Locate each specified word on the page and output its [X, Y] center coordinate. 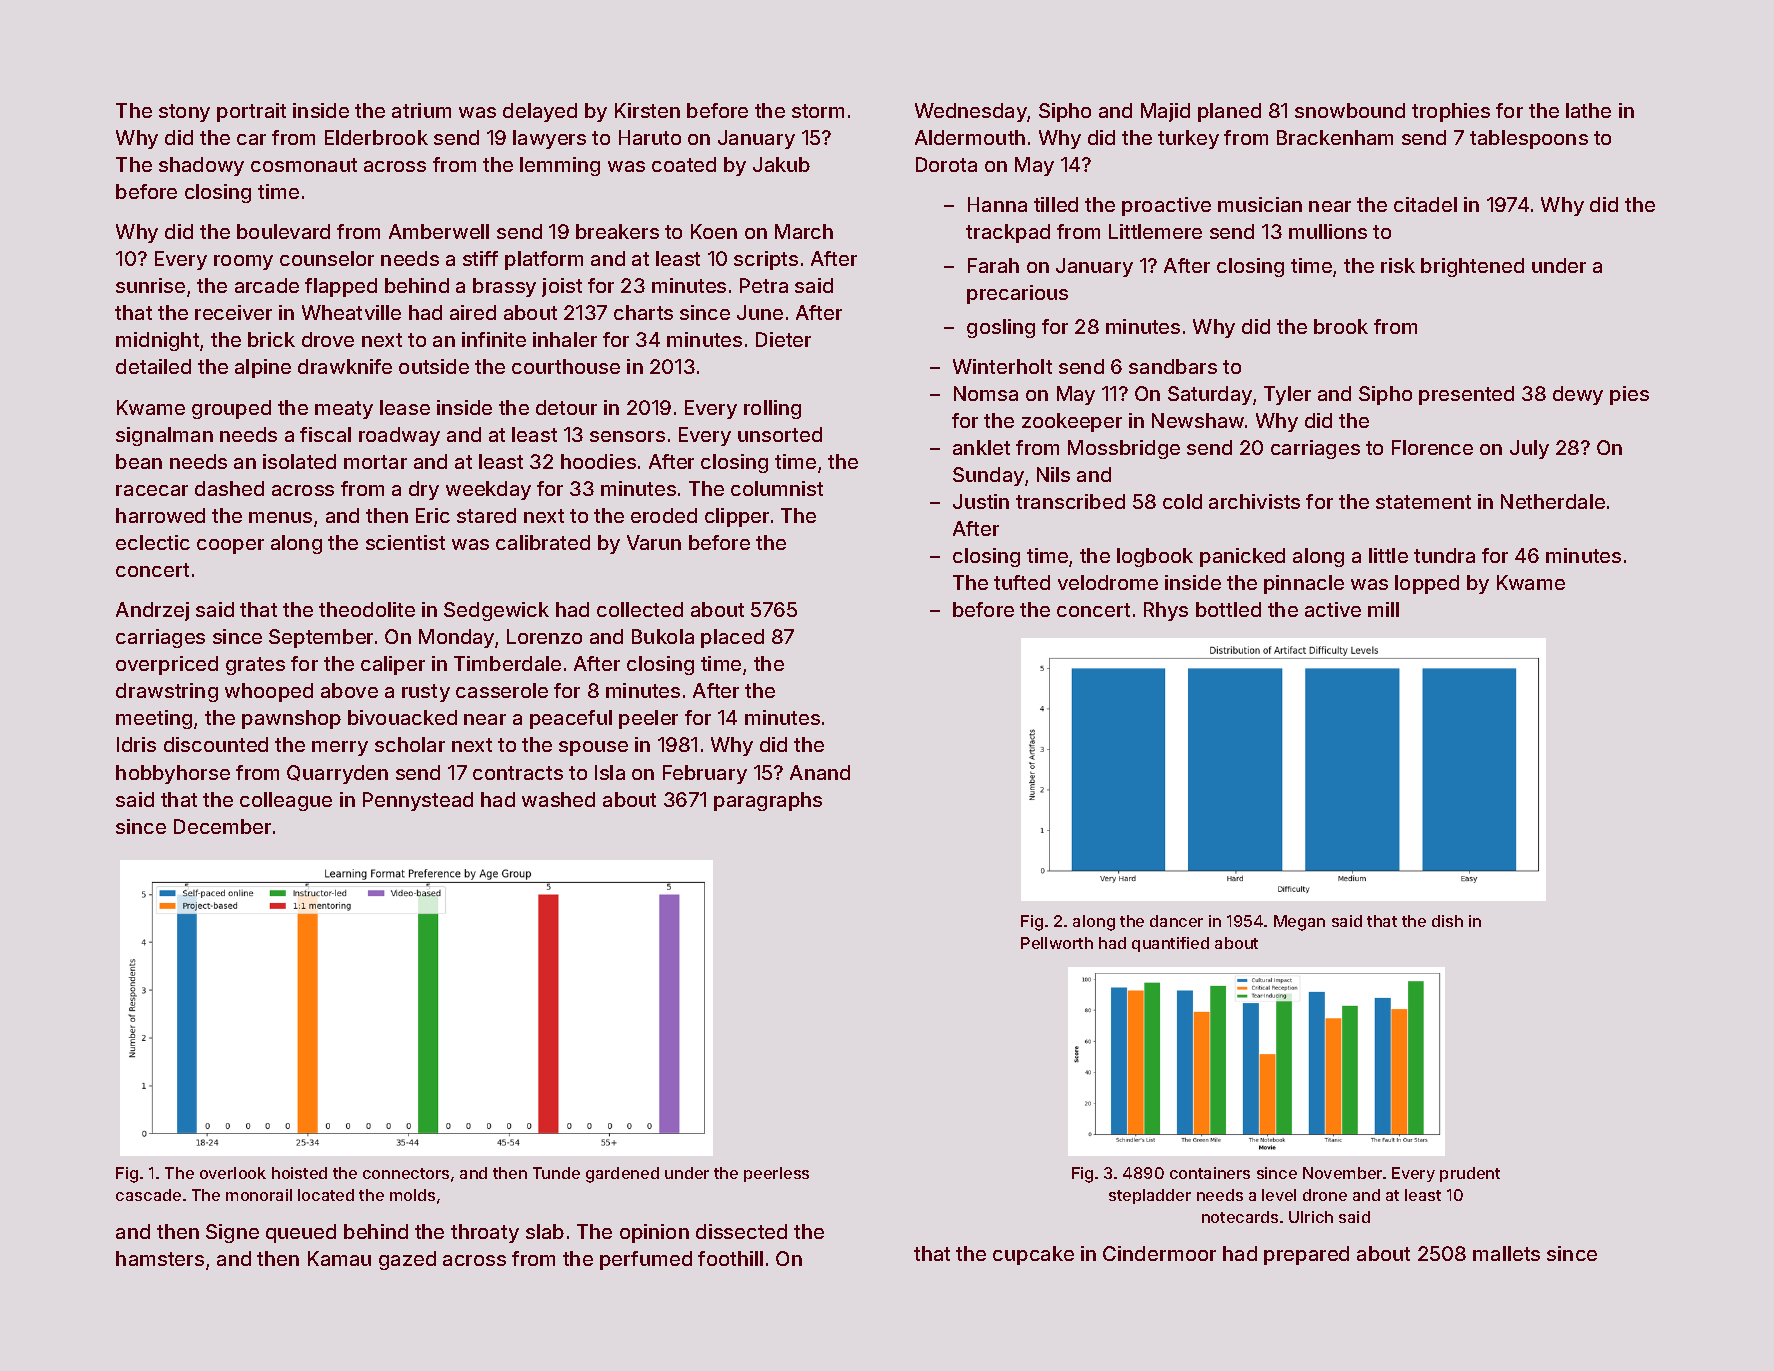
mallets [1506, 1253]
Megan [1299, 923]
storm [818, 111]
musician [1260, 204]
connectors [406, 1173]
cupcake [1033, 1255]
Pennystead [418, 801]
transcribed [1070, 501]
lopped [1427, 584]
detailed [153, 366]
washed [558, 799]
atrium [421, 110]
